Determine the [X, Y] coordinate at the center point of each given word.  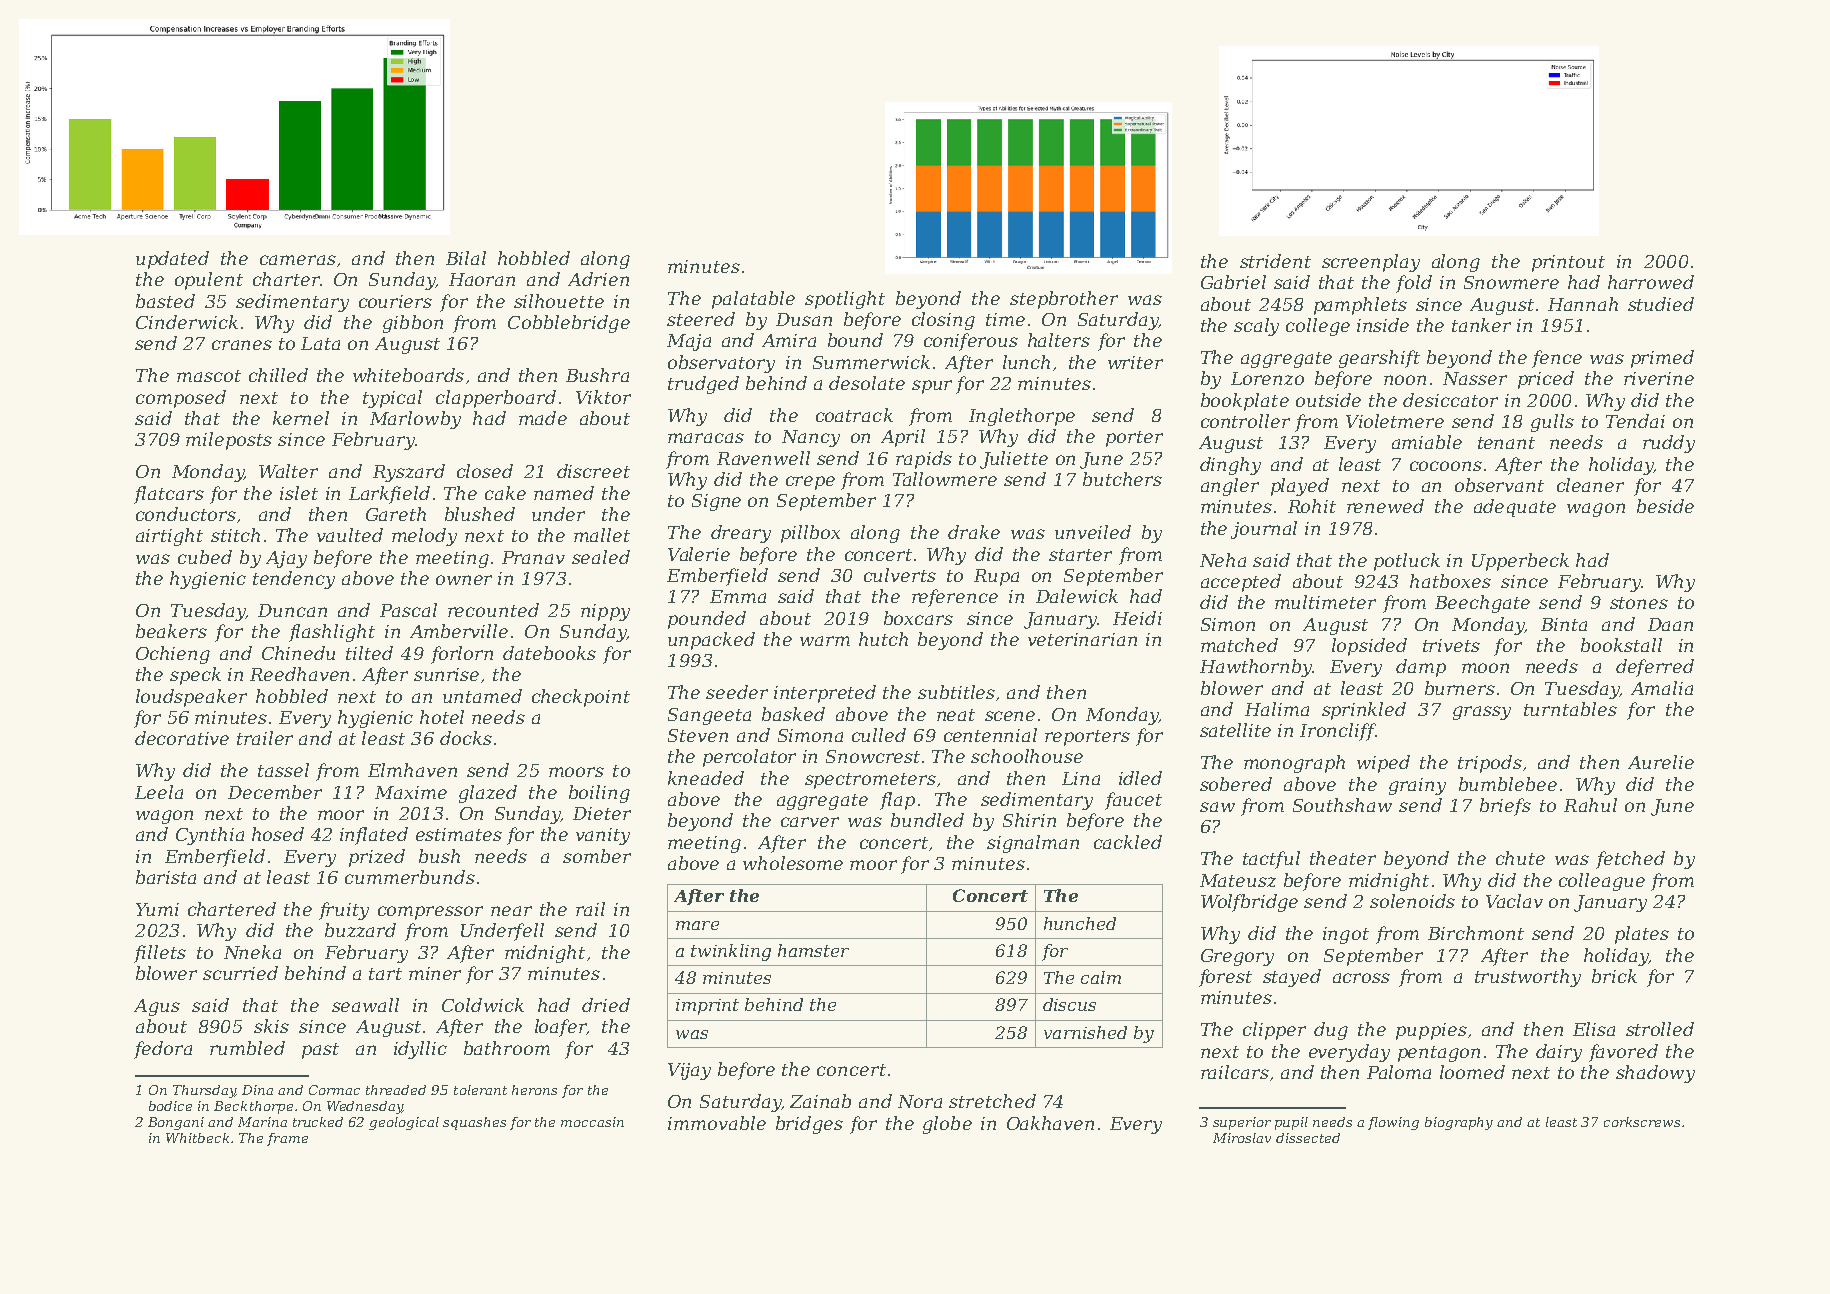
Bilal [466, 258]
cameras [298, 260]
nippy [605, 612]
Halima [1277, 709]
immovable [717, 1123]
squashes [474, 1123]
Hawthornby [1256, 668]
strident [1275, 261]
